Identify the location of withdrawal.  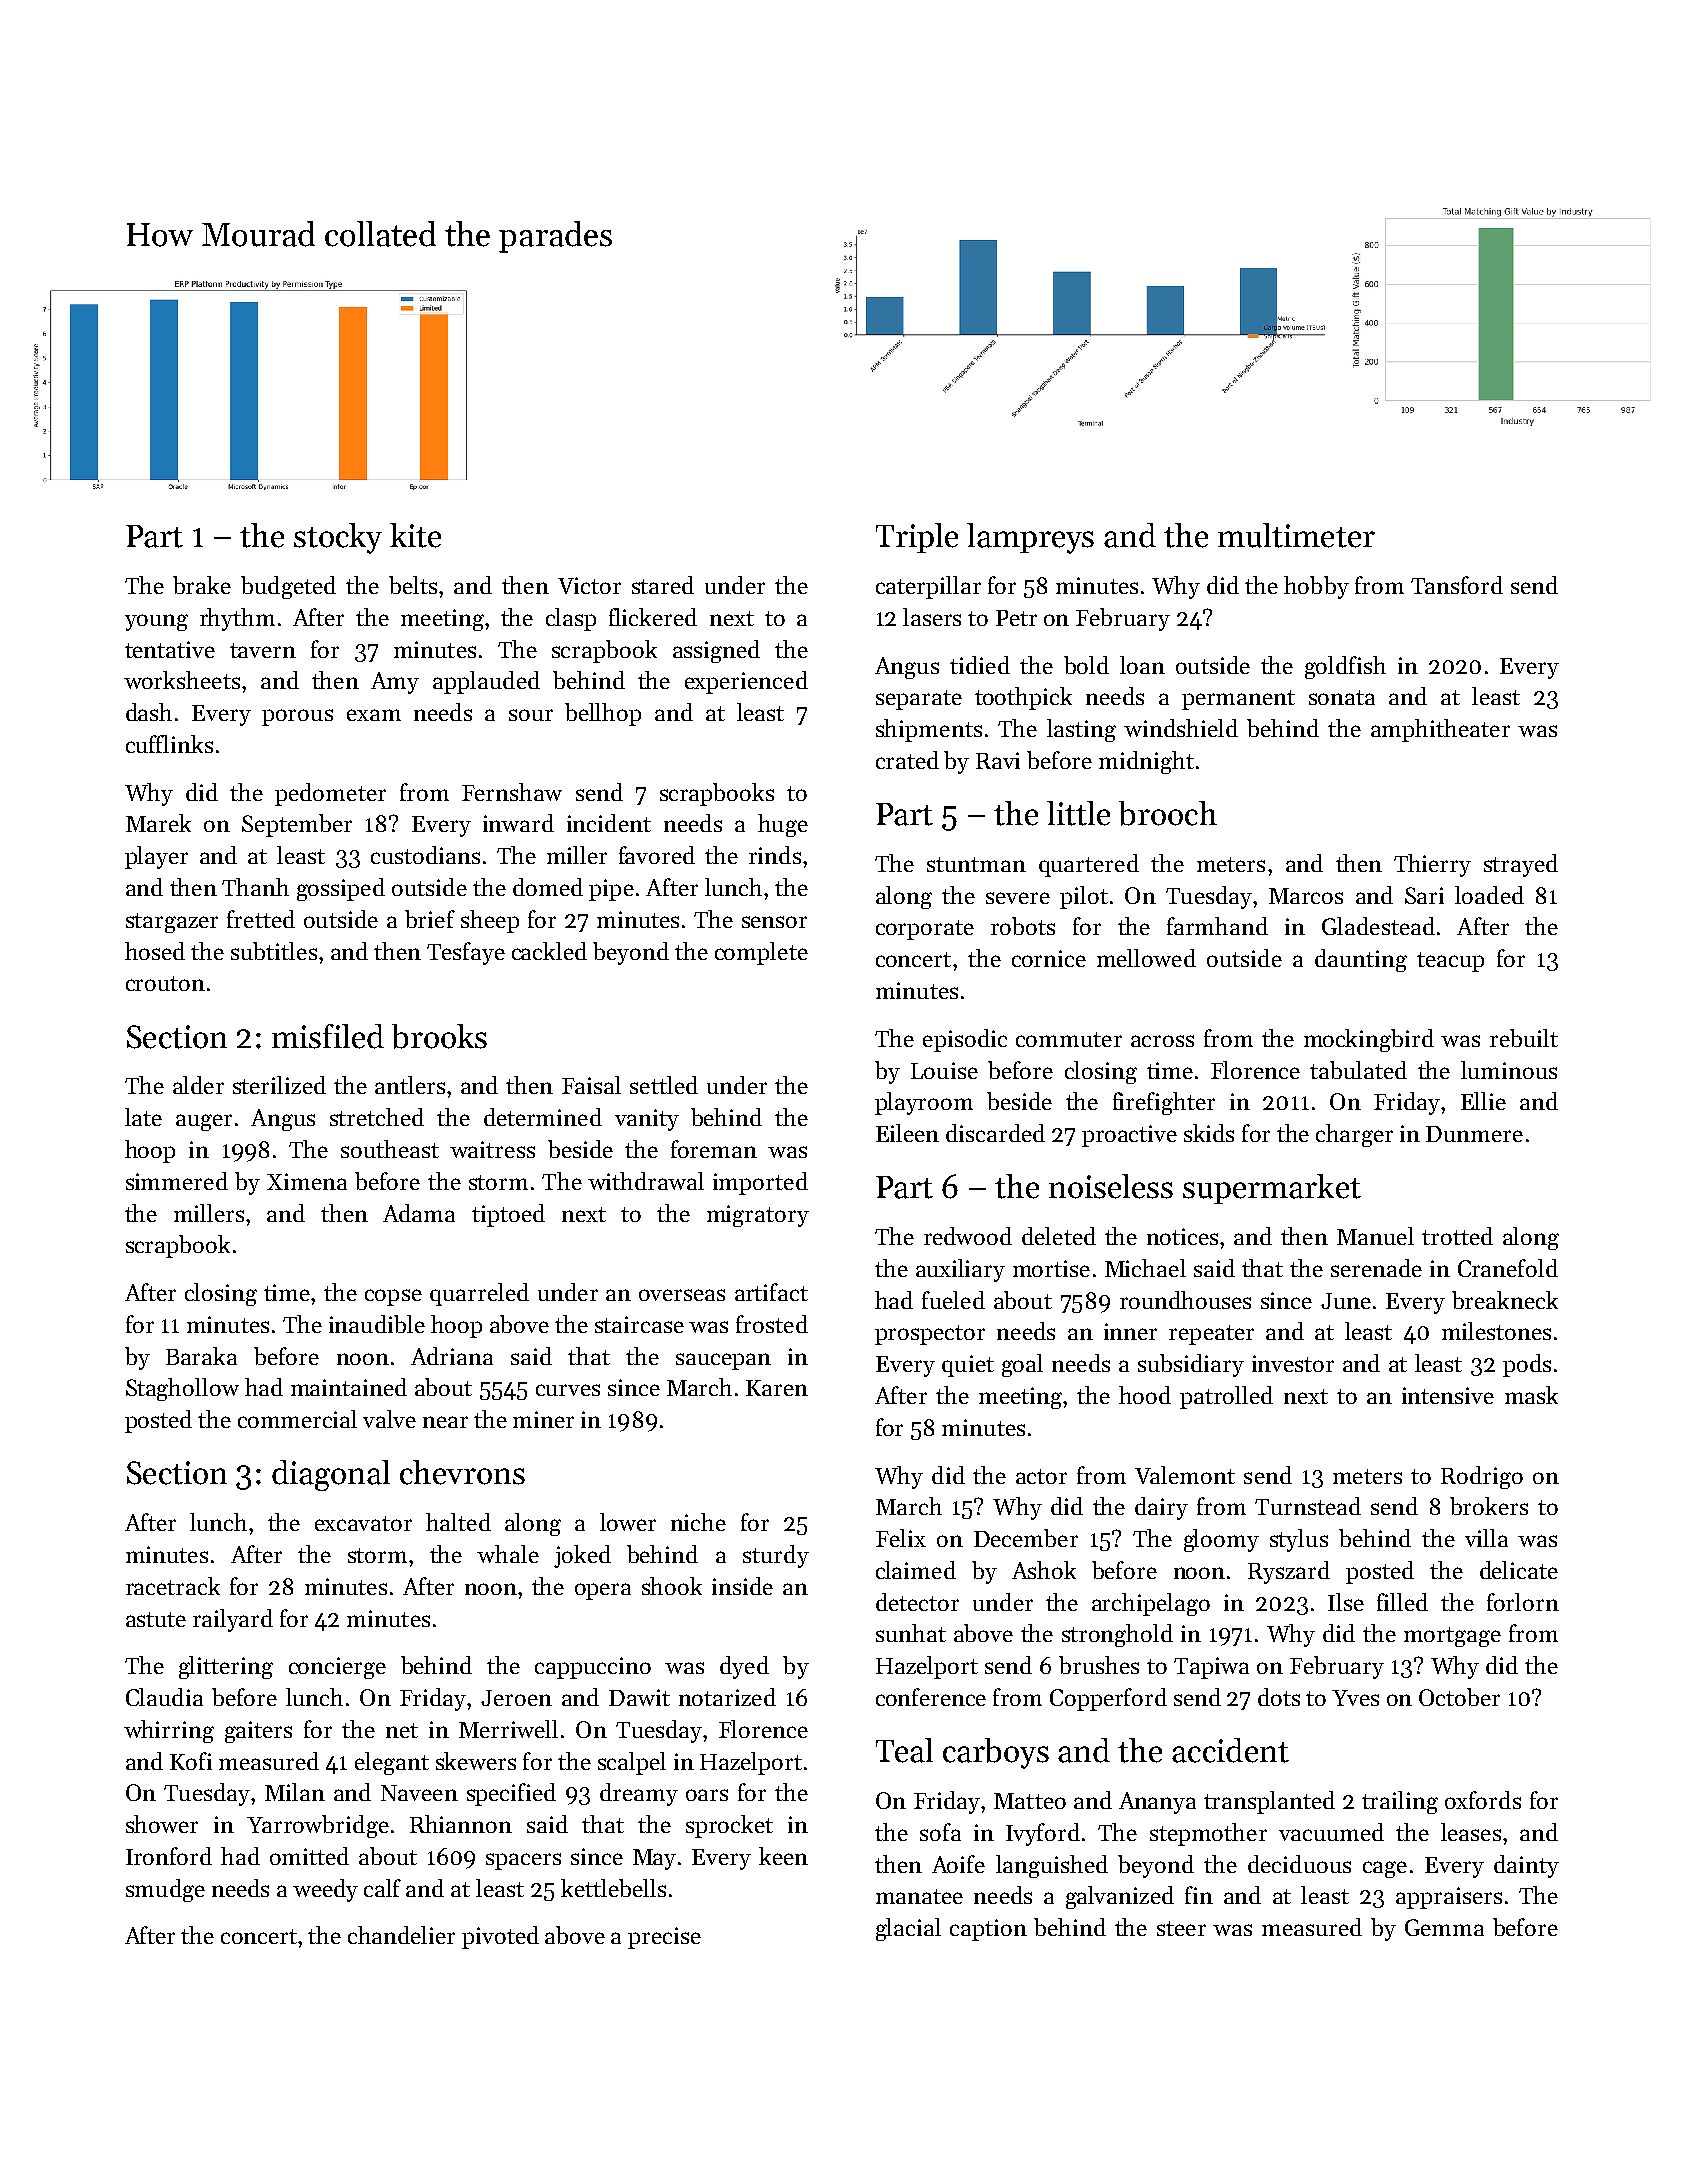
(646, 1181).
